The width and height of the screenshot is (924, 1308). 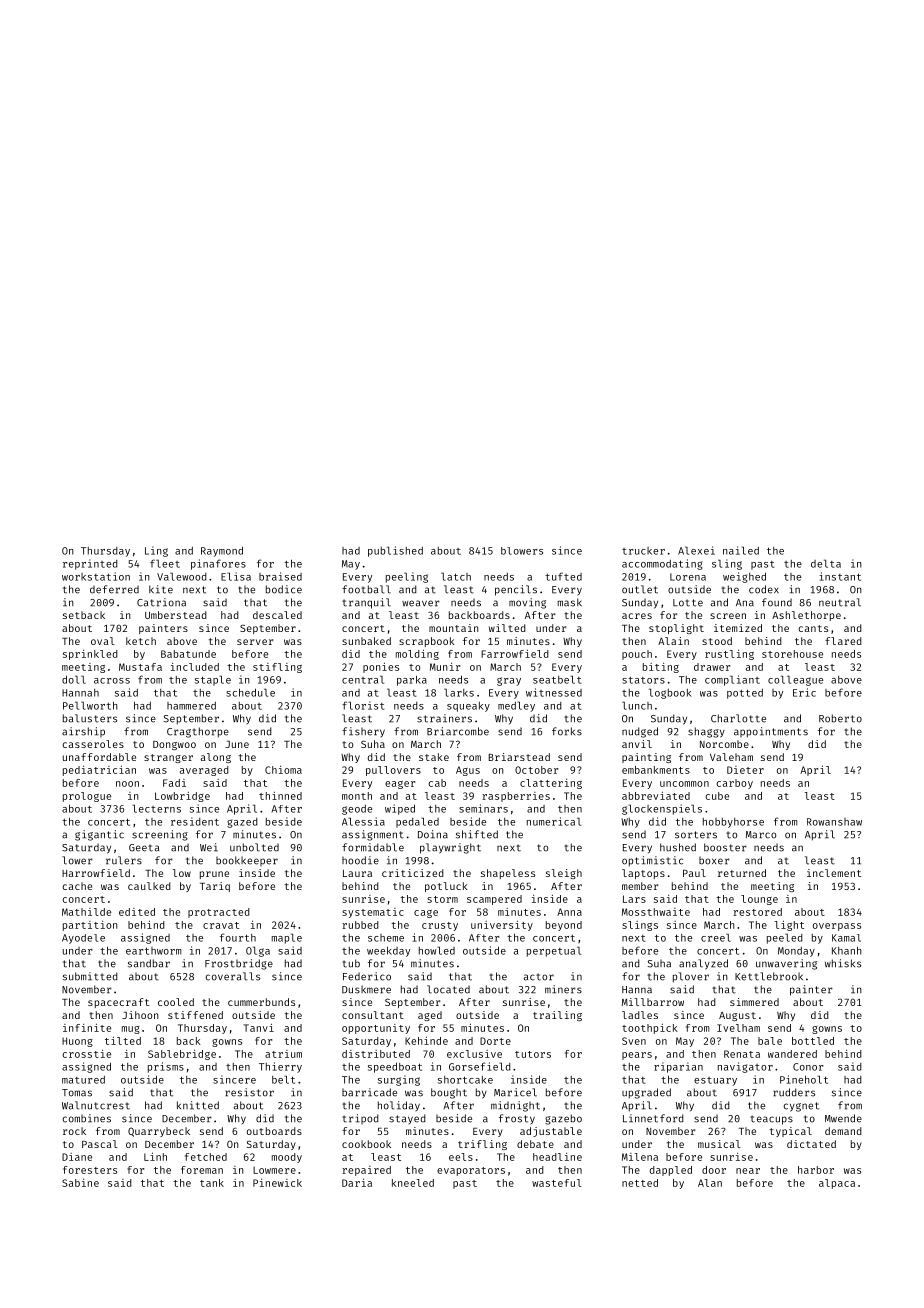 What do you see at coordinates (643, 551) in the screenshot?
I see `trucker` at bounding box center [643, 551].
